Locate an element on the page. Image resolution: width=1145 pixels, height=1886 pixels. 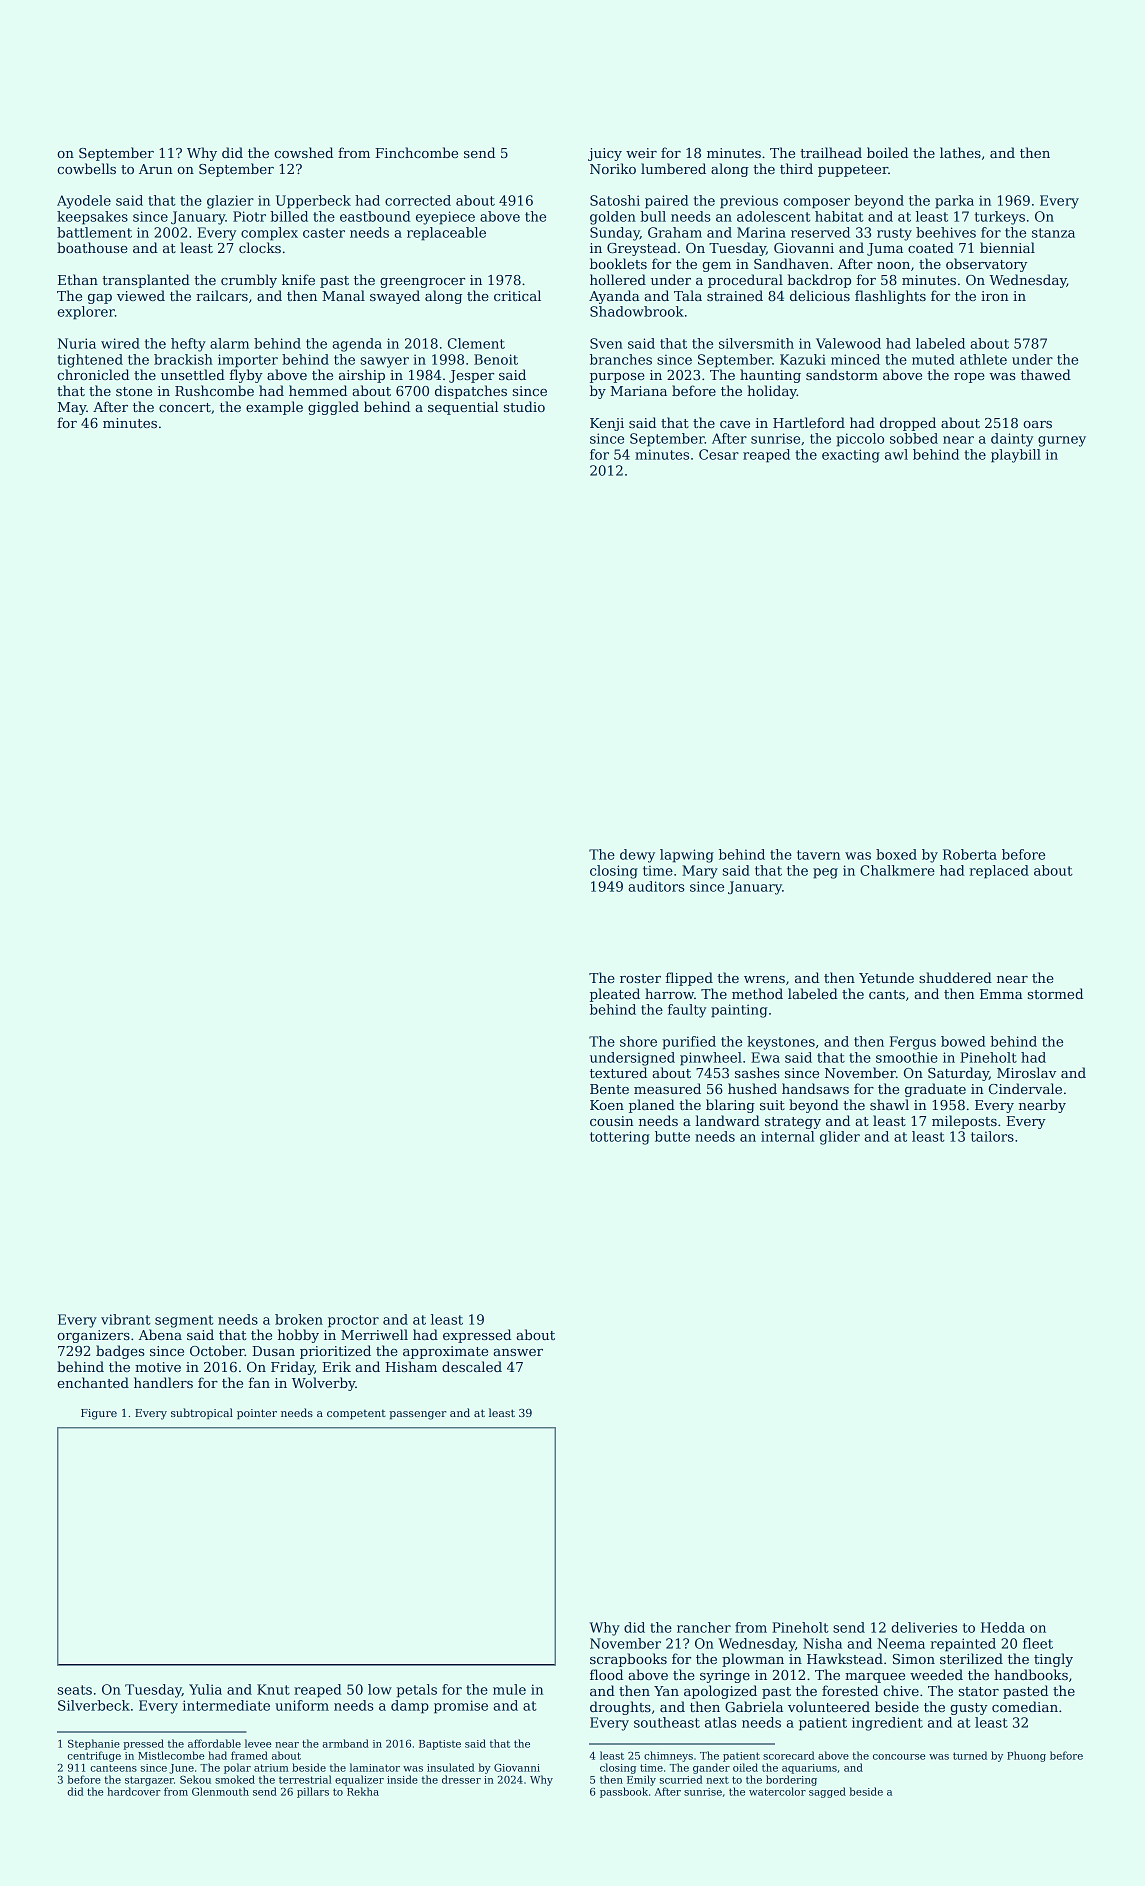
dewy is located at coordinates (637, 856).
